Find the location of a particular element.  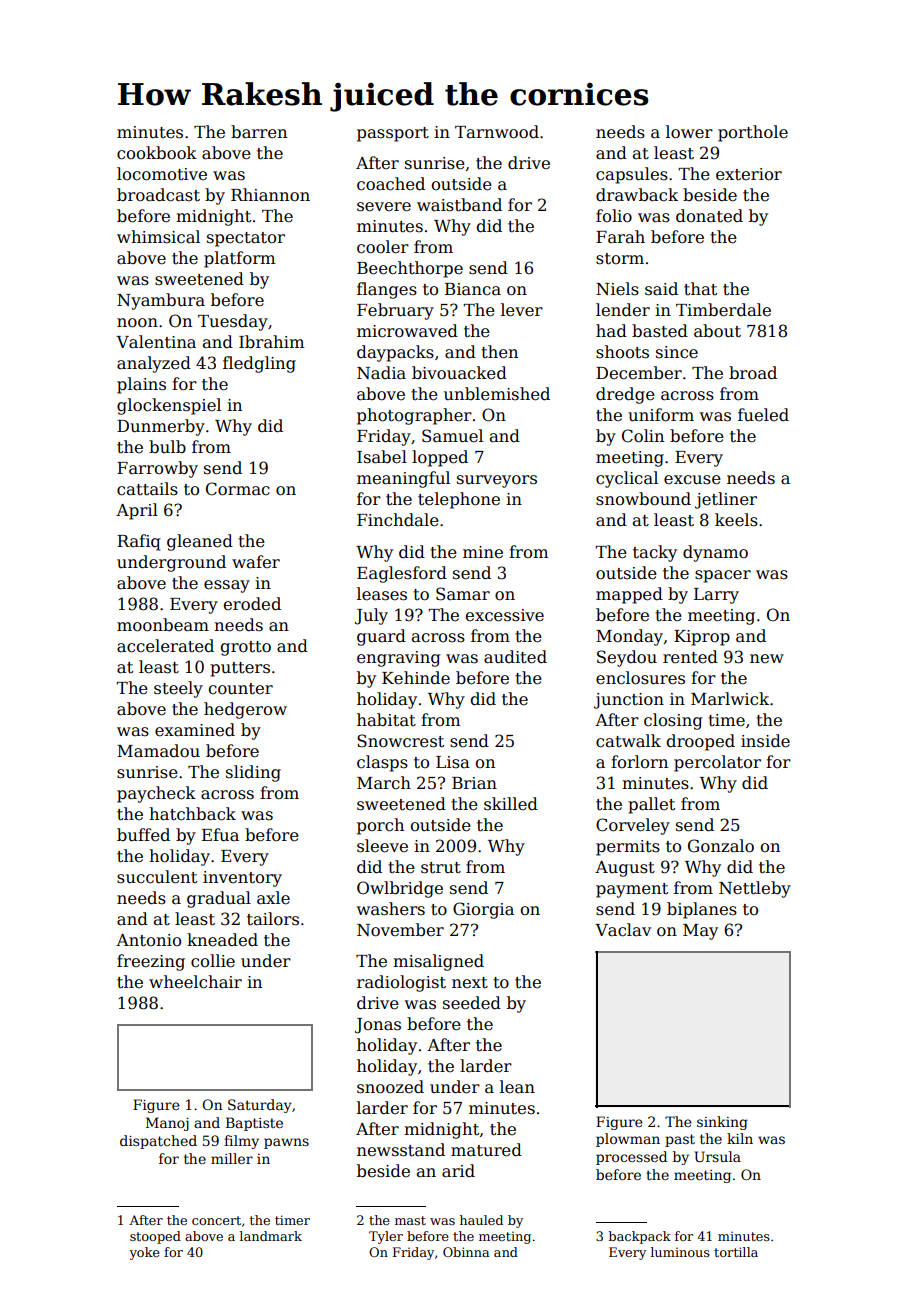

Farah is located at coordinates (620, 237).
